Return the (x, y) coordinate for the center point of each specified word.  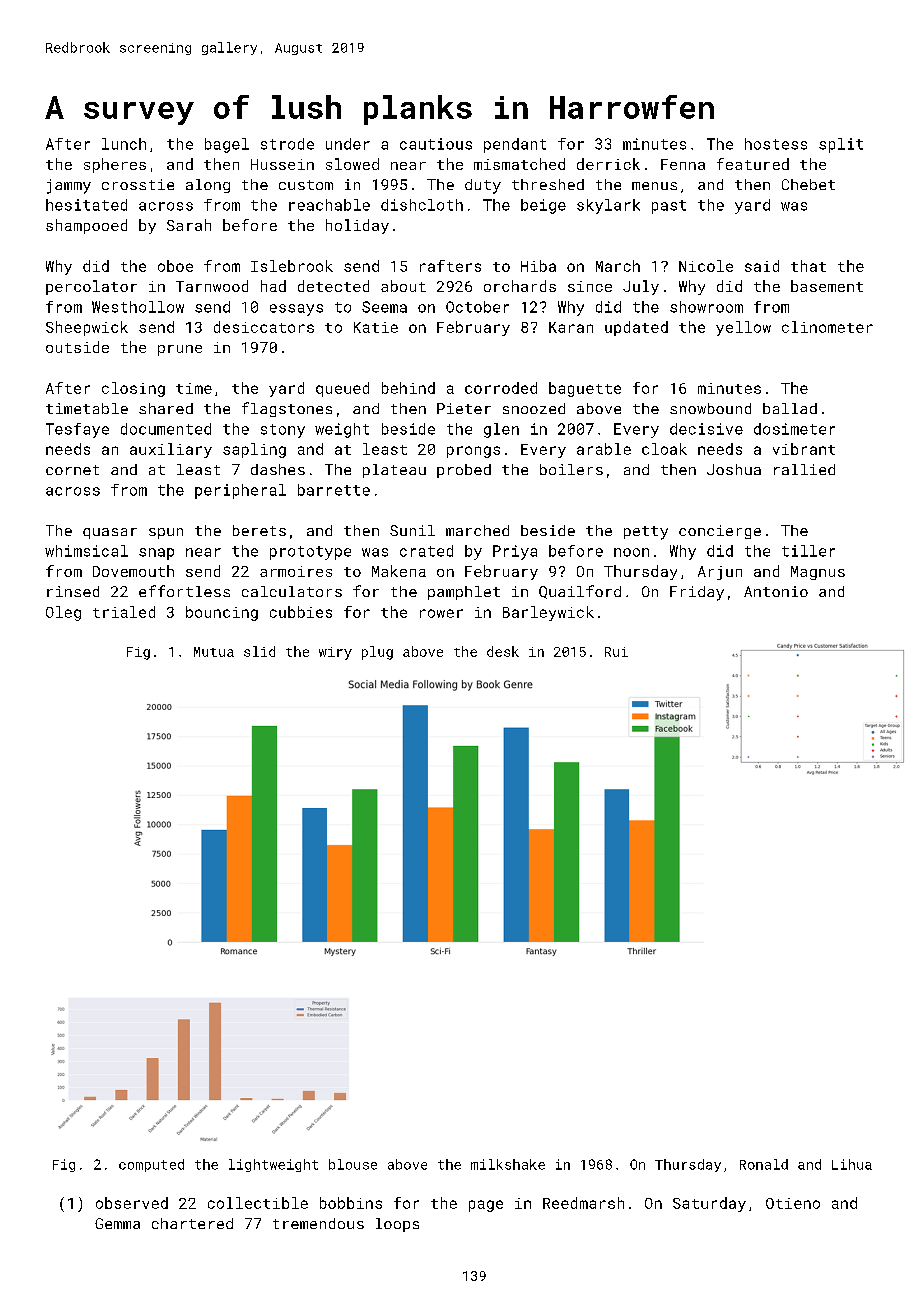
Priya (515, 552)
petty (646, 533)
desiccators (264, 327)
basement (827, 286)
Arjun (720, 573)
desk (503, 651)
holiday (357, 226)
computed (151, 1165)
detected (333, 286)
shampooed (86, 226)
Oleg (63, 613)
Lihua (852, 1164)
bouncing (222, 613)
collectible (258, 1203)
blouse (353, 1164)
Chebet (808, 184)
